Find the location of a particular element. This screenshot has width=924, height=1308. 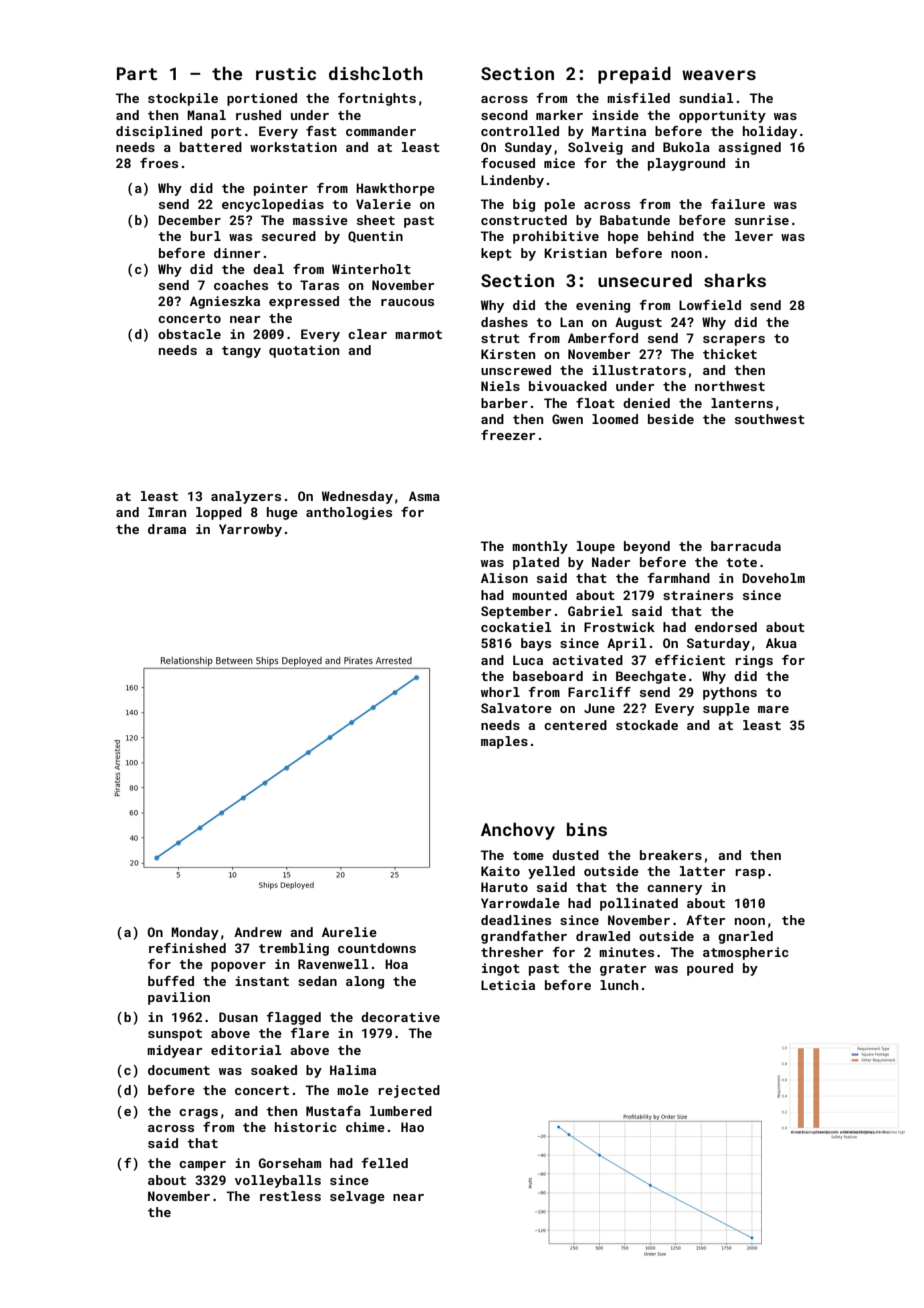

weavers is located at coordinates (719, 75).
